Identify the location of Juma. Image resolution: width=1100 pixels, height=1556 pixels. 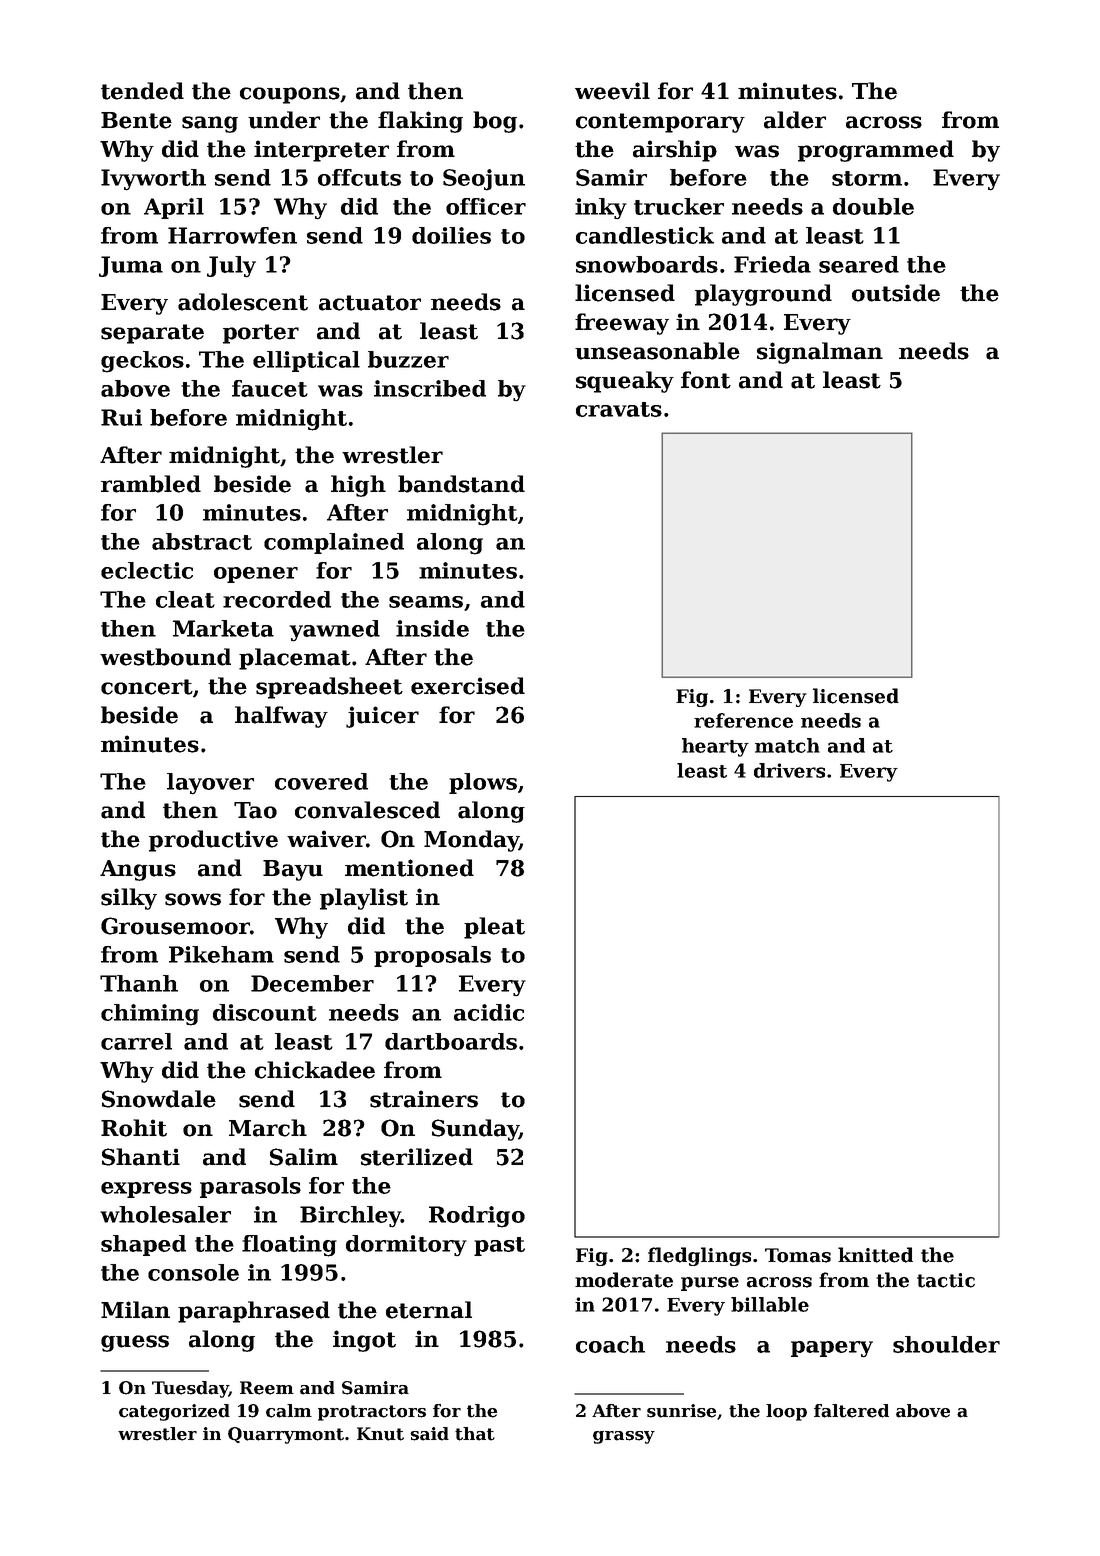
(131, 266).
